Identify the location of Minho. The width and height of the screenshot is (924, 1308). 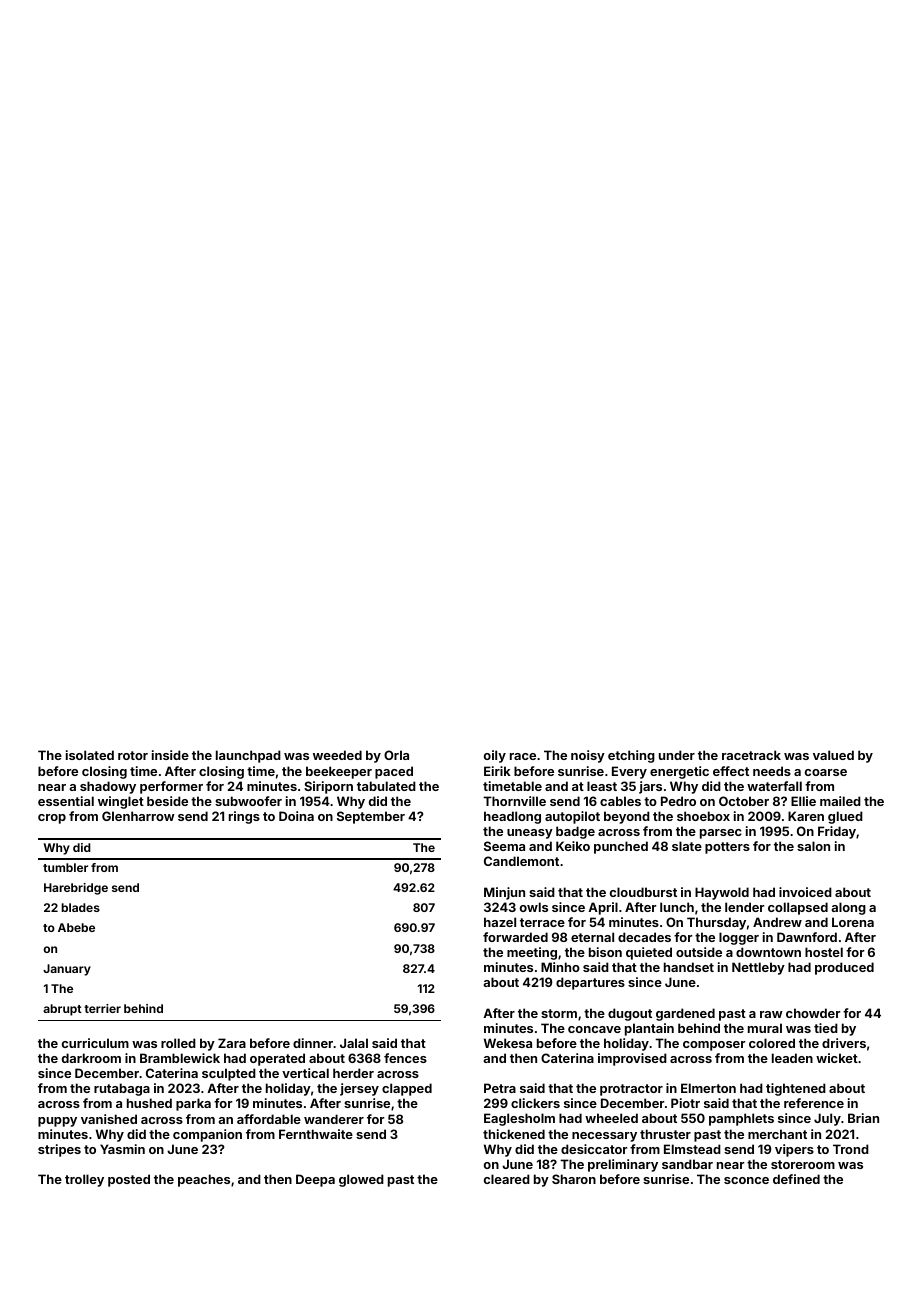
(560, 967).
